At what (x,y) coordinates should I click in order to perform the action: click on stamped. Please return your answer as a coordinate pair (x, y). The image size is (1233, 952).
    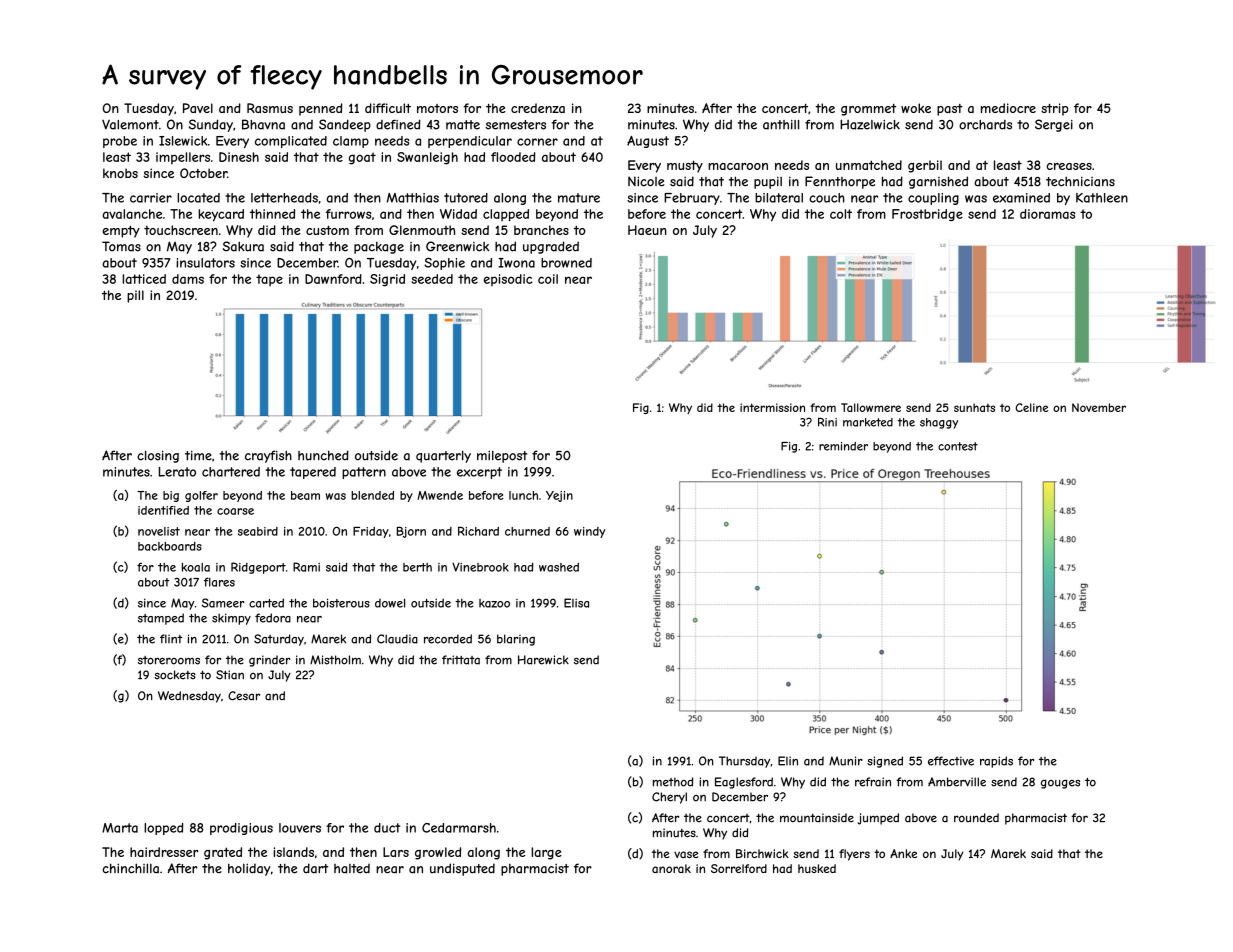
    Looking at the image, I should click on (161, 619).
